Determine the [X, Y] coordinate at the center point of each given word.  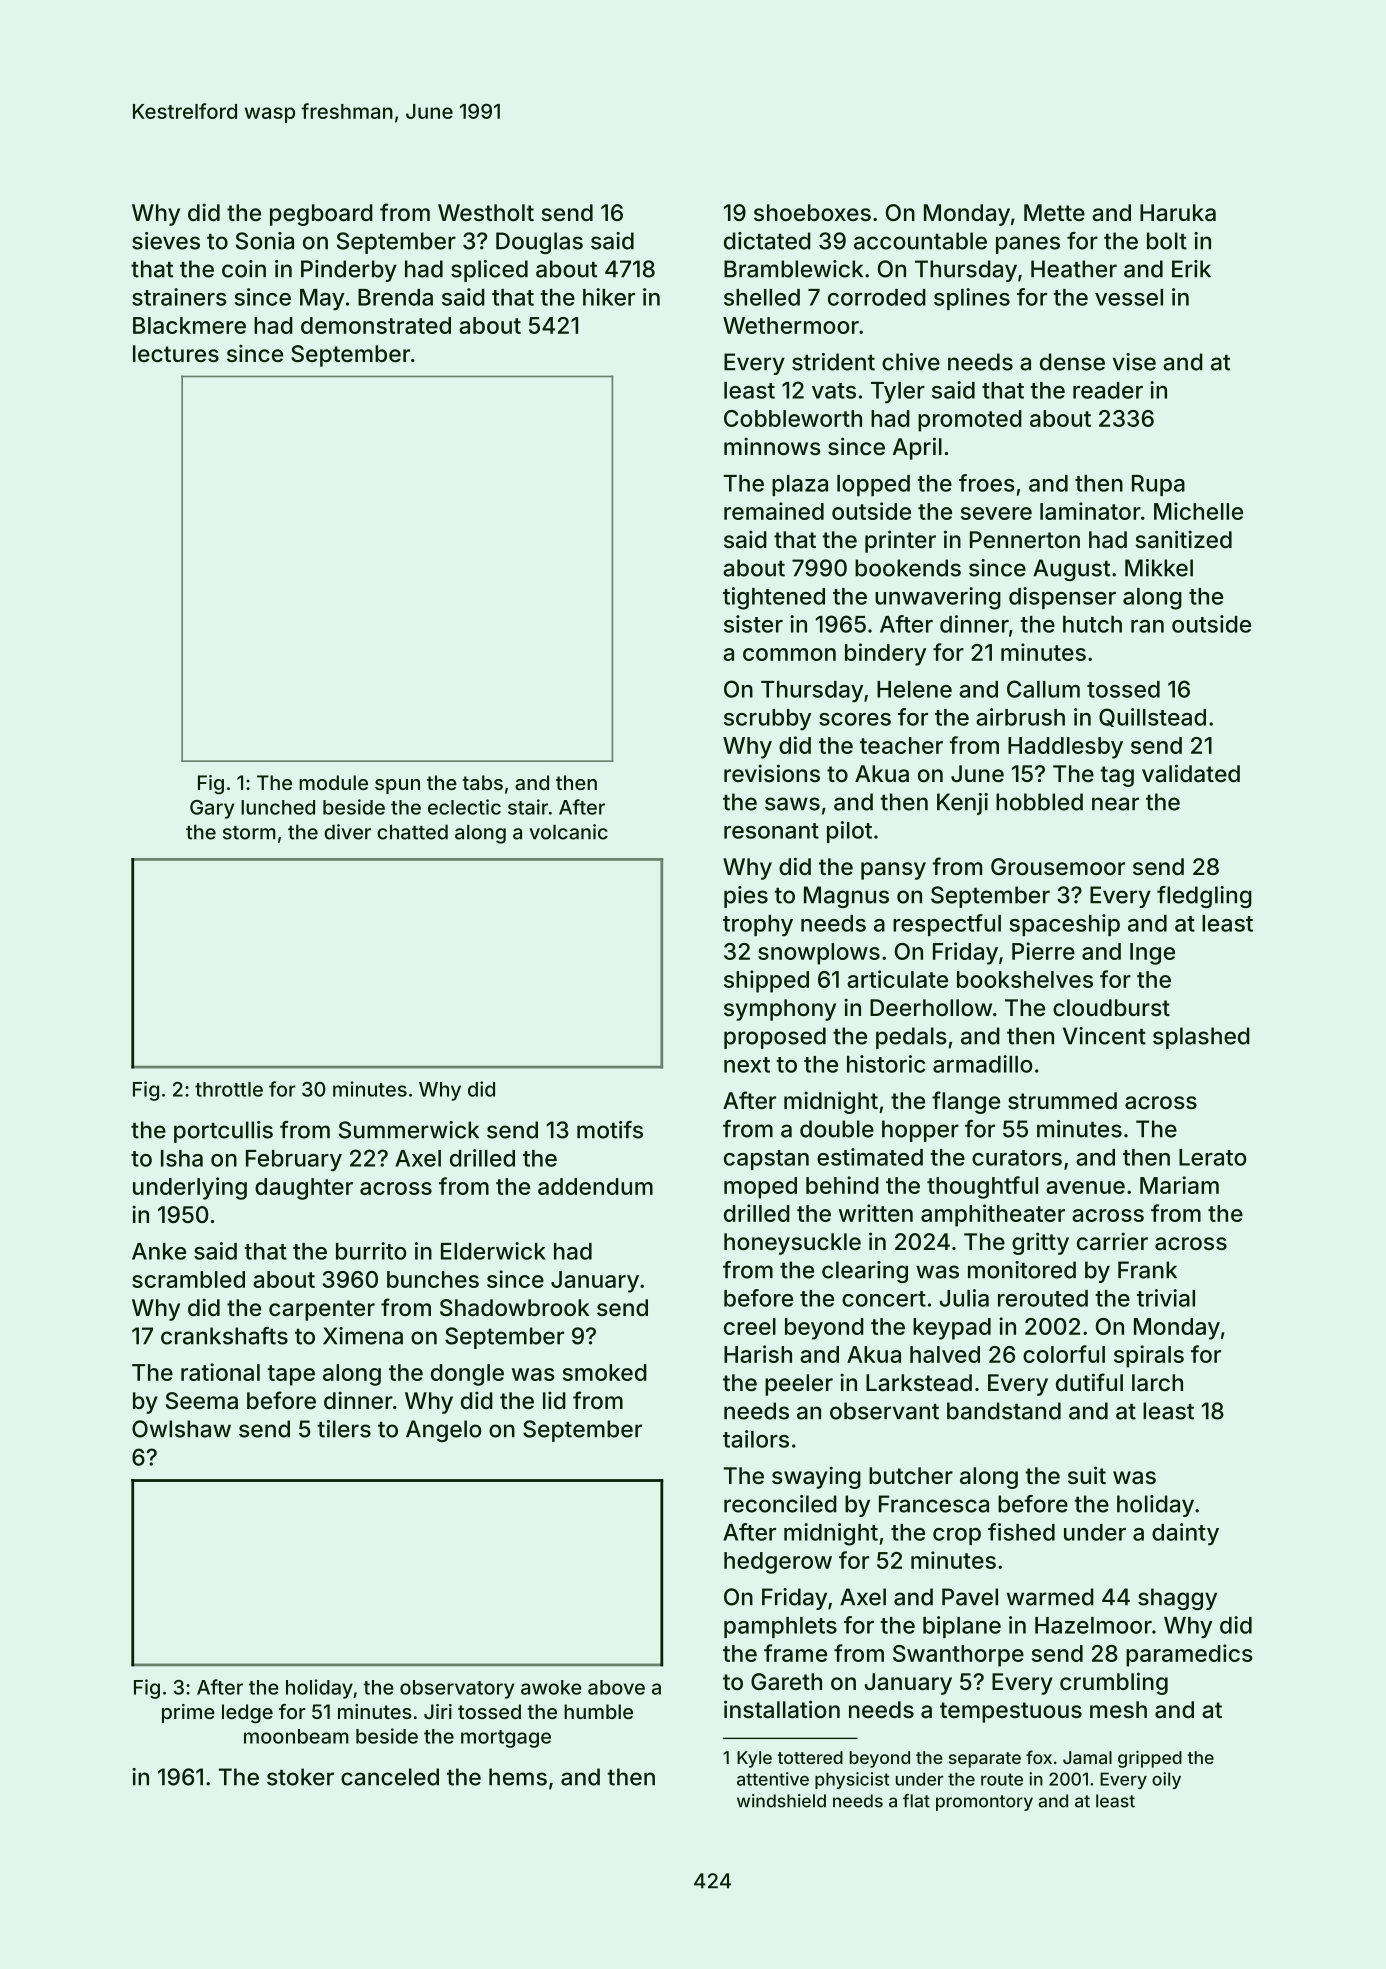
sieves [166, 241]
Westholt [486, 212]
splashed [1201, 1038]
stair [528, 807]
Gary [212, 809]
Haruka [1178, 213]
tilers [344, 1429]
